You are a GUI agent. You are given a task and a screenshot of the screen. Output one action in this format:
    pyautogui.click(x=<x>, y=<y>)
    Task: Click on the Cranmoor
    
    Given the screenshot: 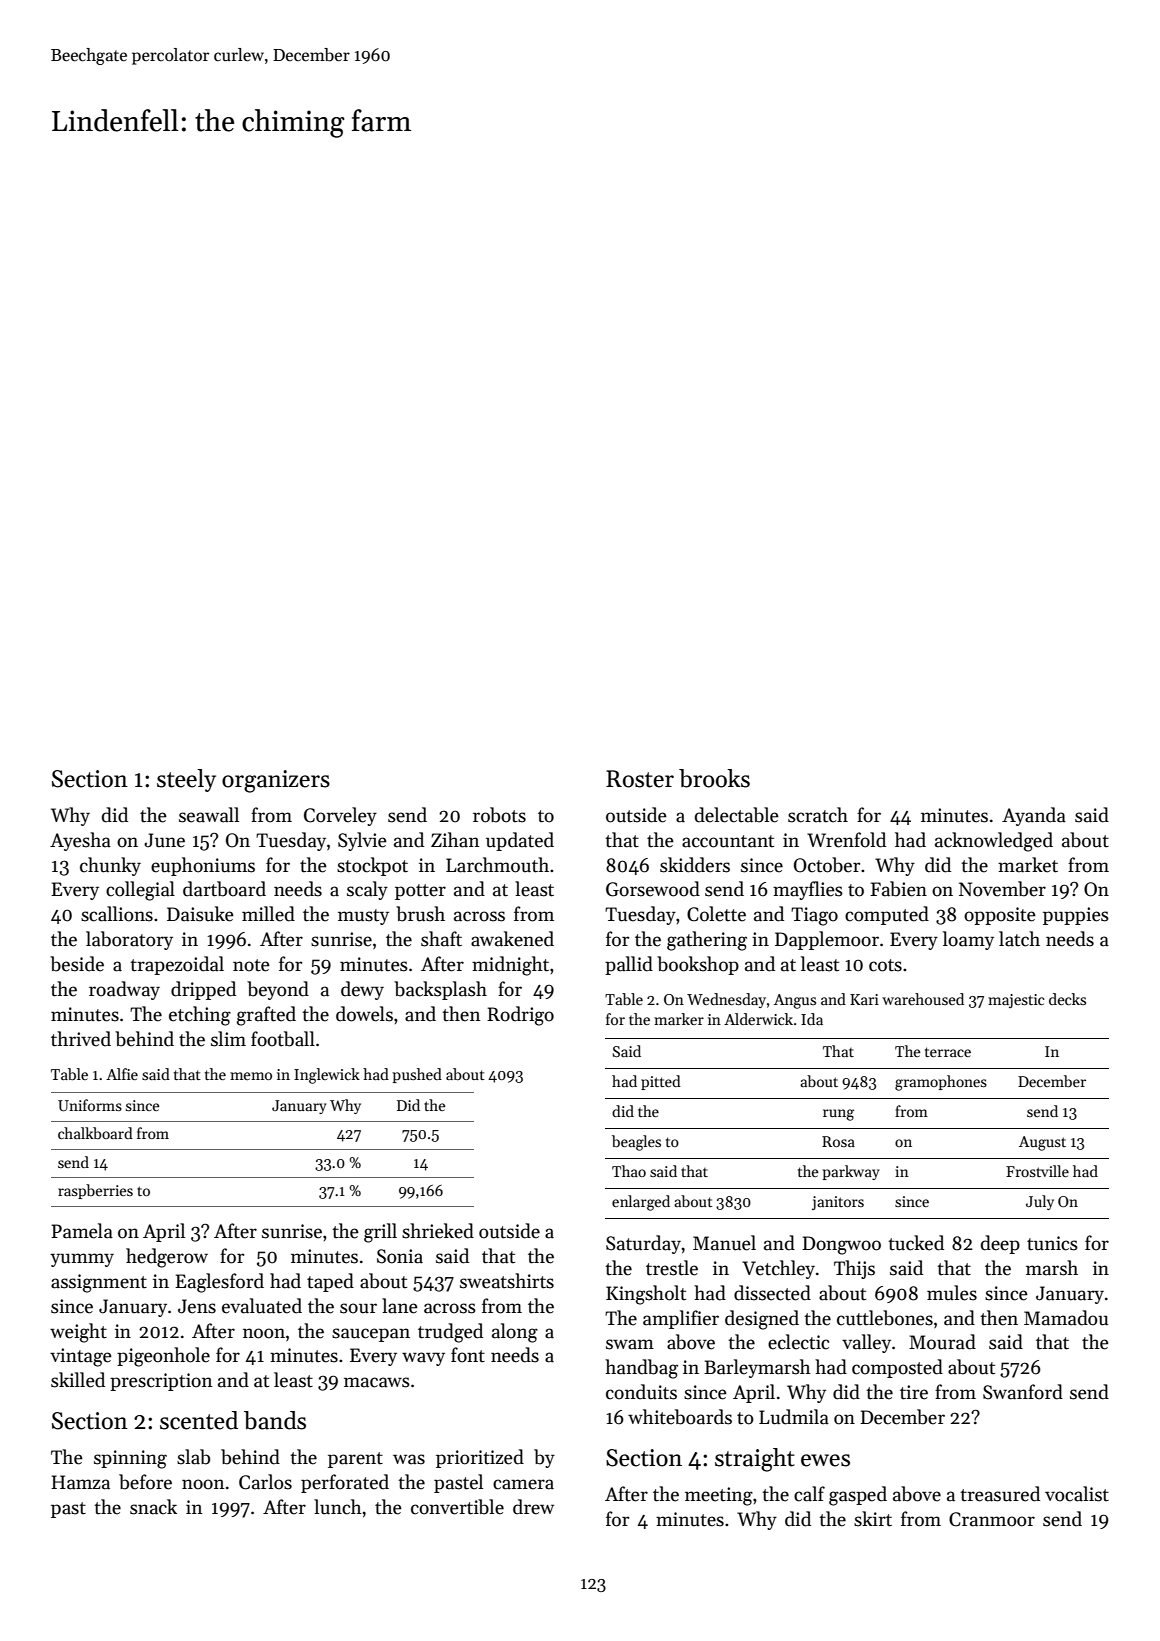 What is the action you would take?
    pyautogui.click(x=992, y=1519)
